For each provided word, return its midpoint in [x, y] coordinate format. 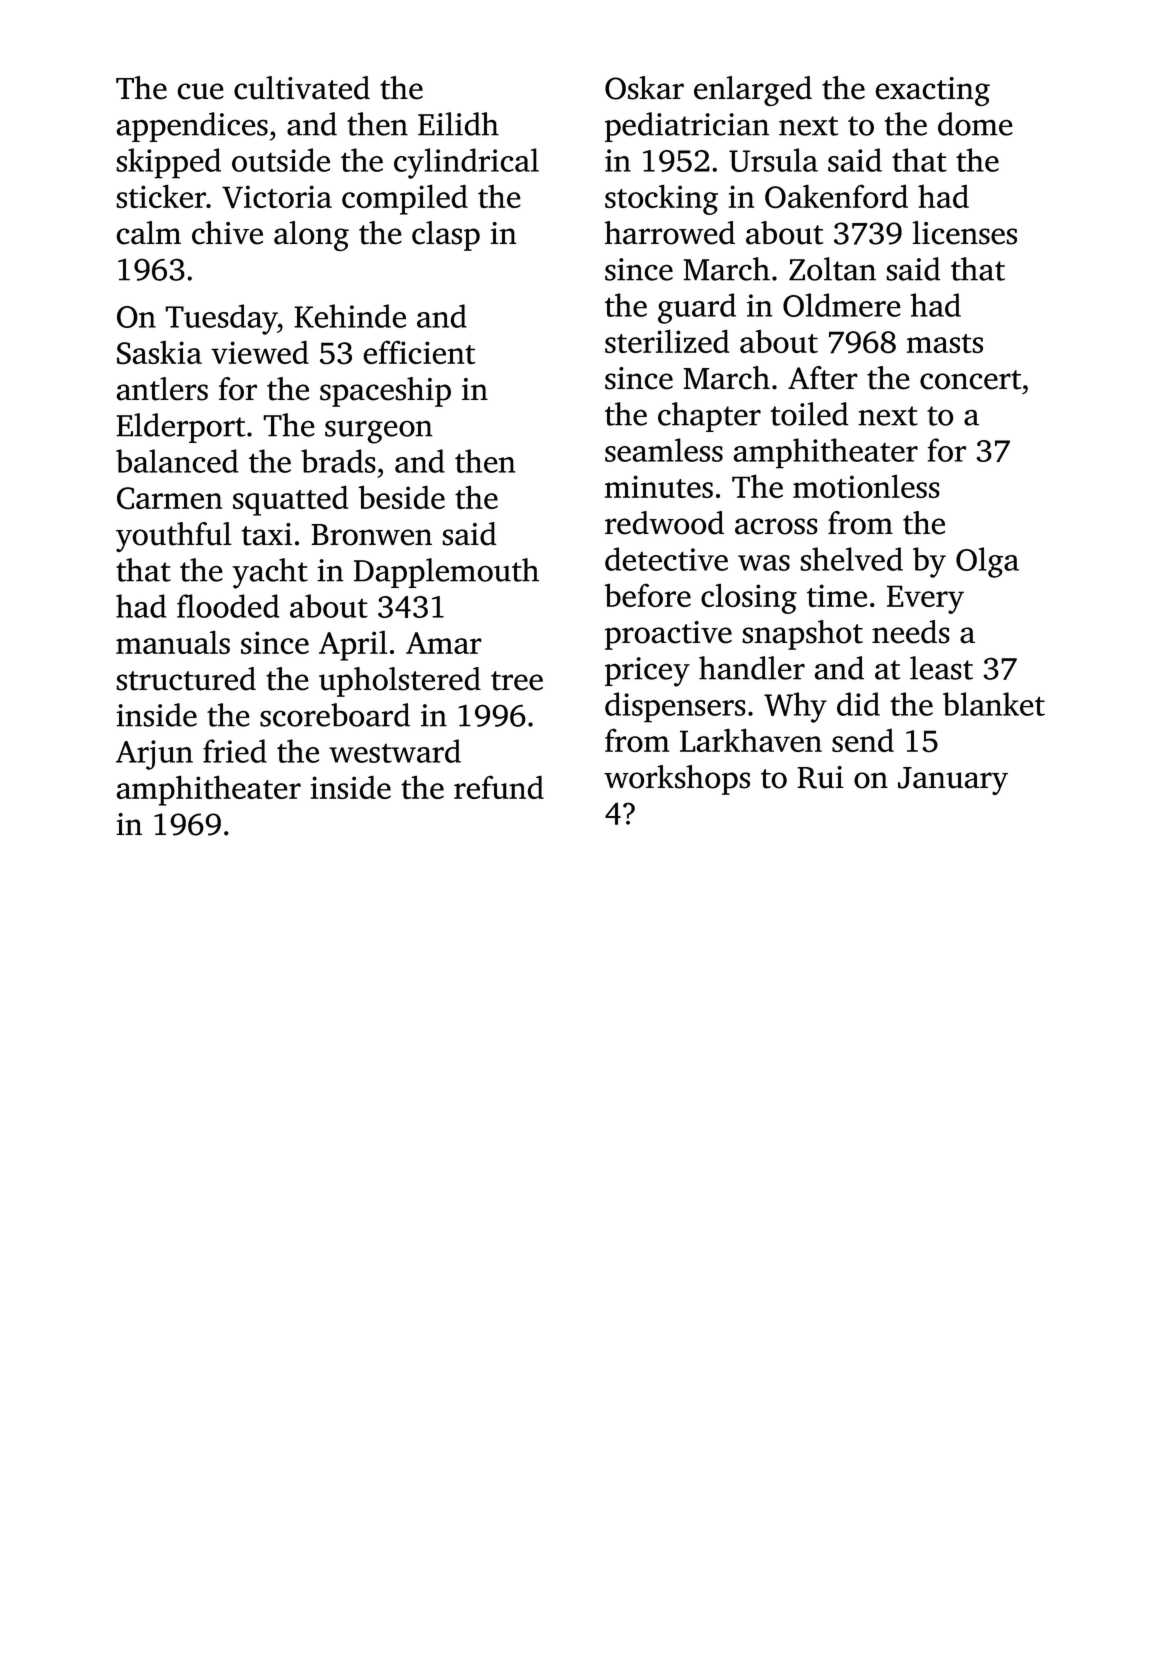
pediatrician [687, 127]
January [953, 781]
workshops [677, 780]
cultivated [302, 88]
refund [499, 787]
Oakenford [836, 196]
